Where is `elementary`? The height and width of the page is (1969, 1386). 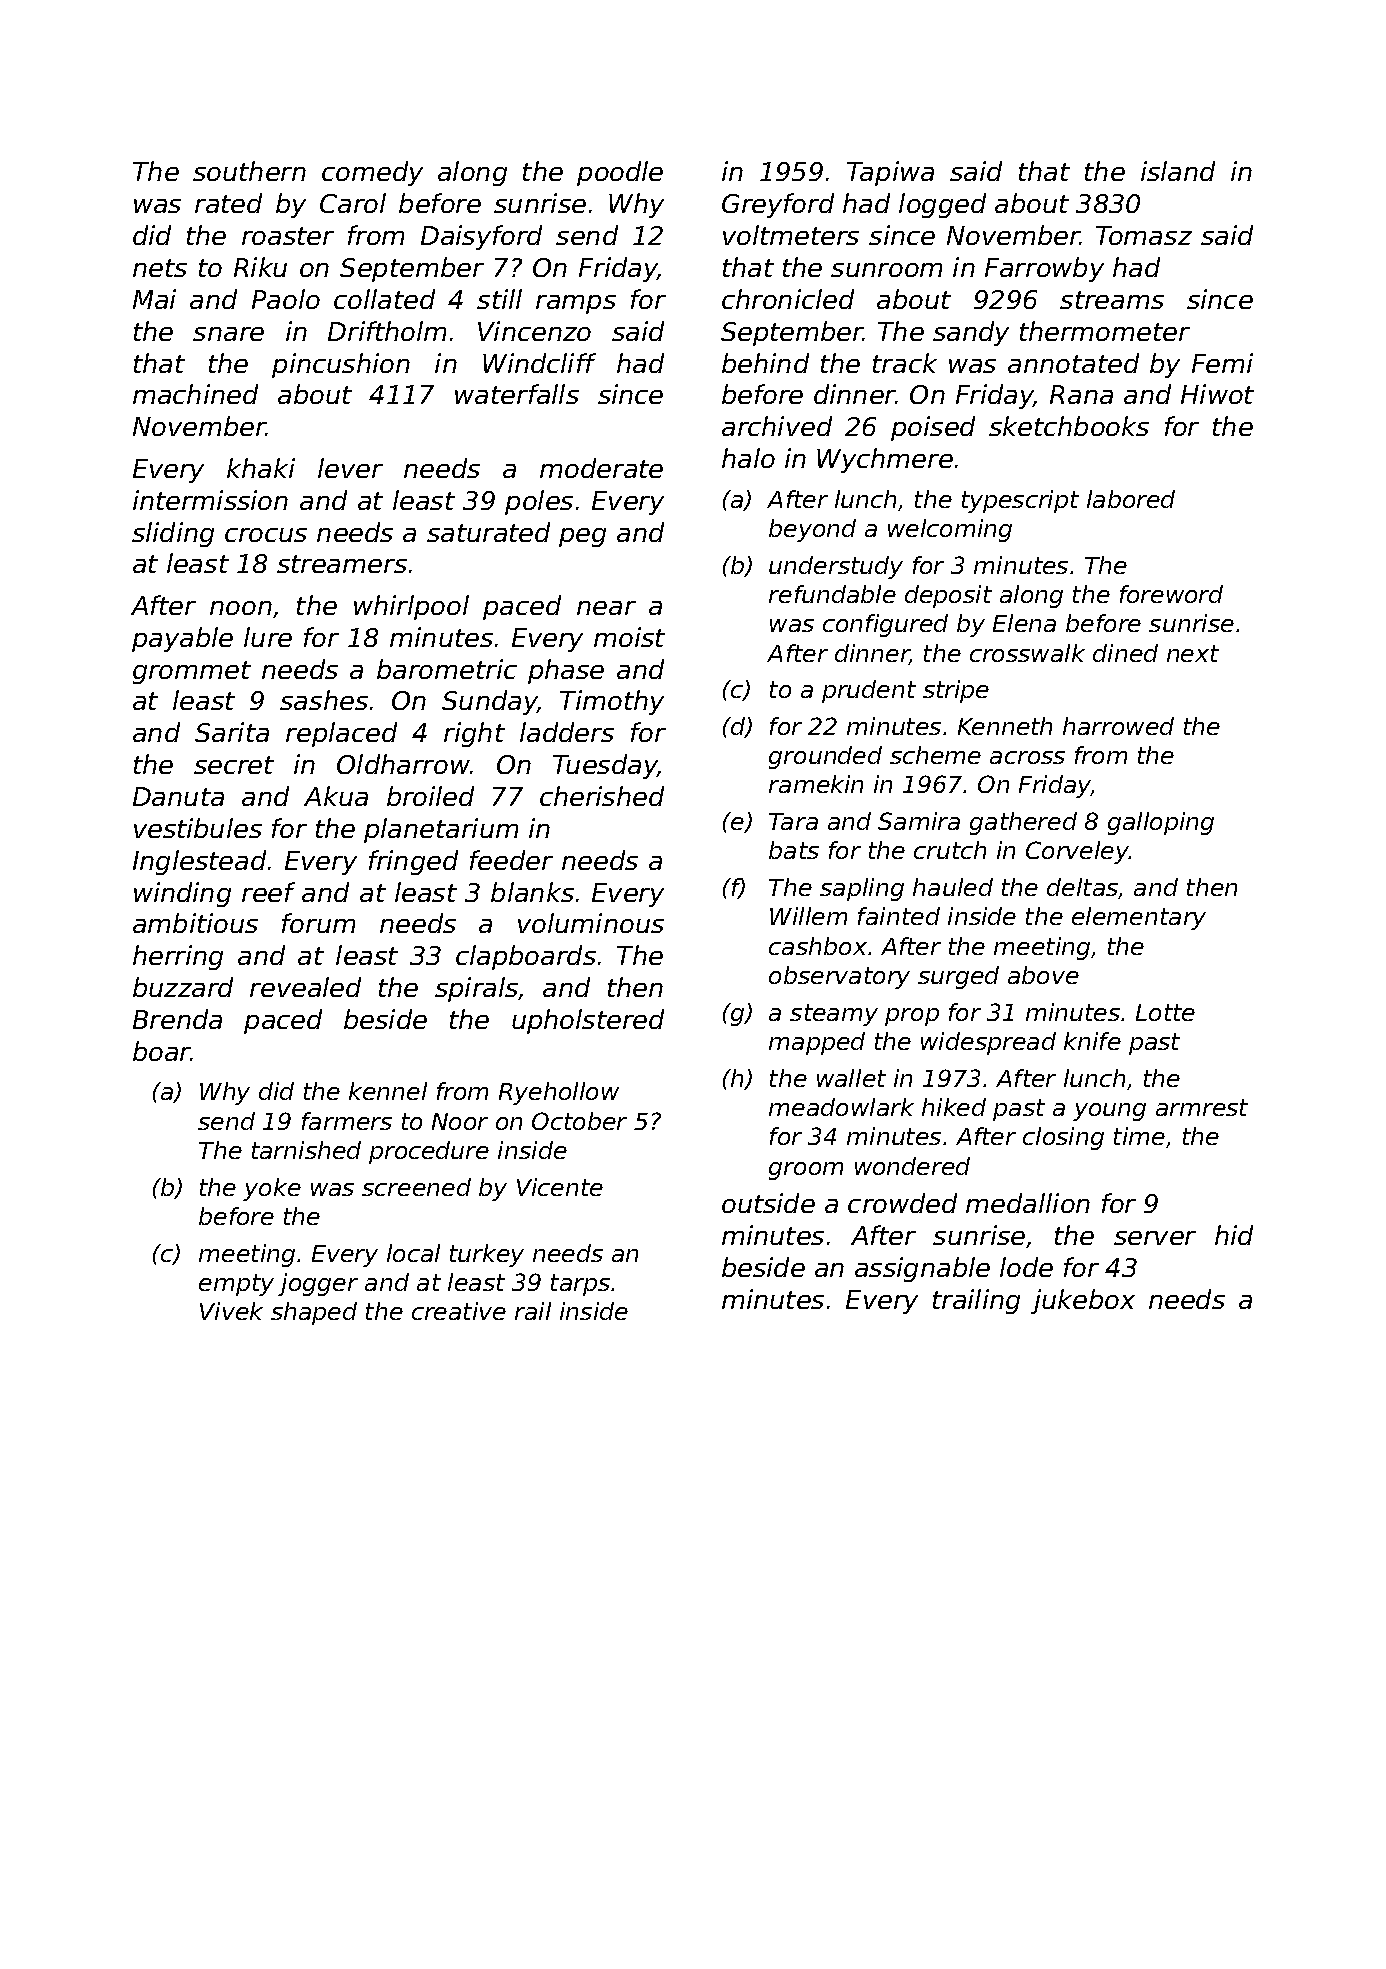
elementary is located at coordinates (1139, 918).
